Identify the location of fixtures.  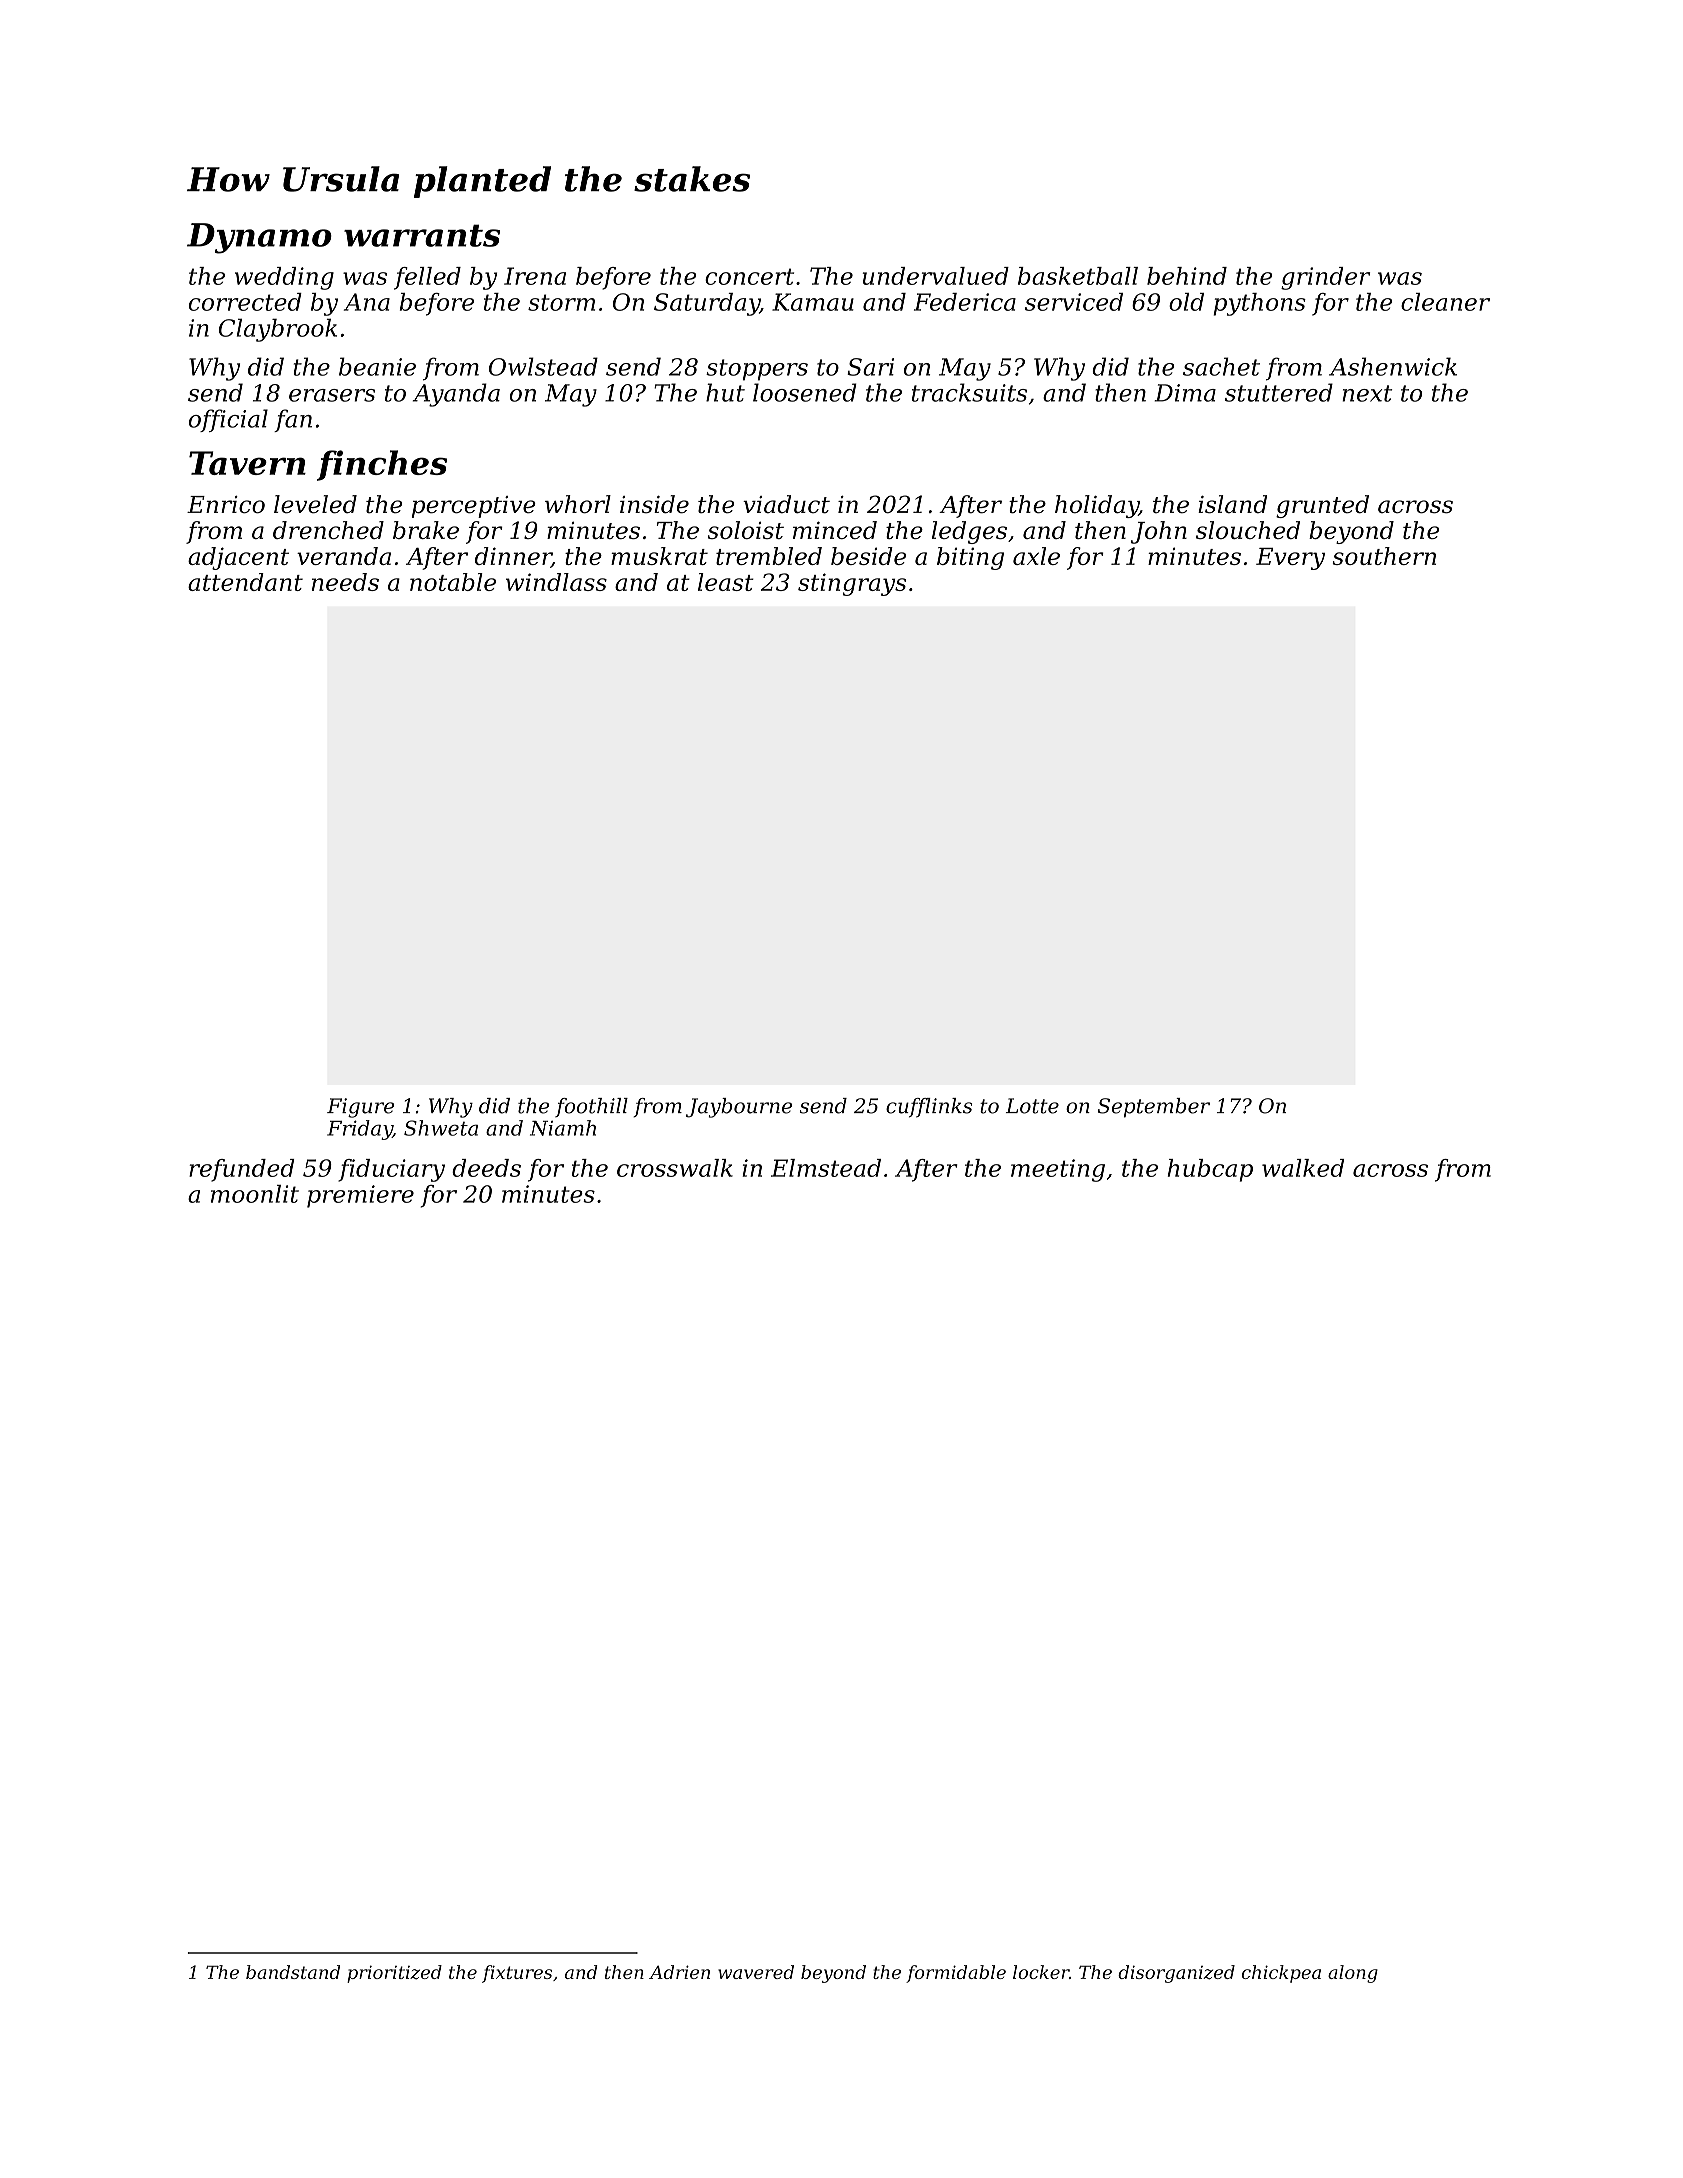
(517, 1974).
